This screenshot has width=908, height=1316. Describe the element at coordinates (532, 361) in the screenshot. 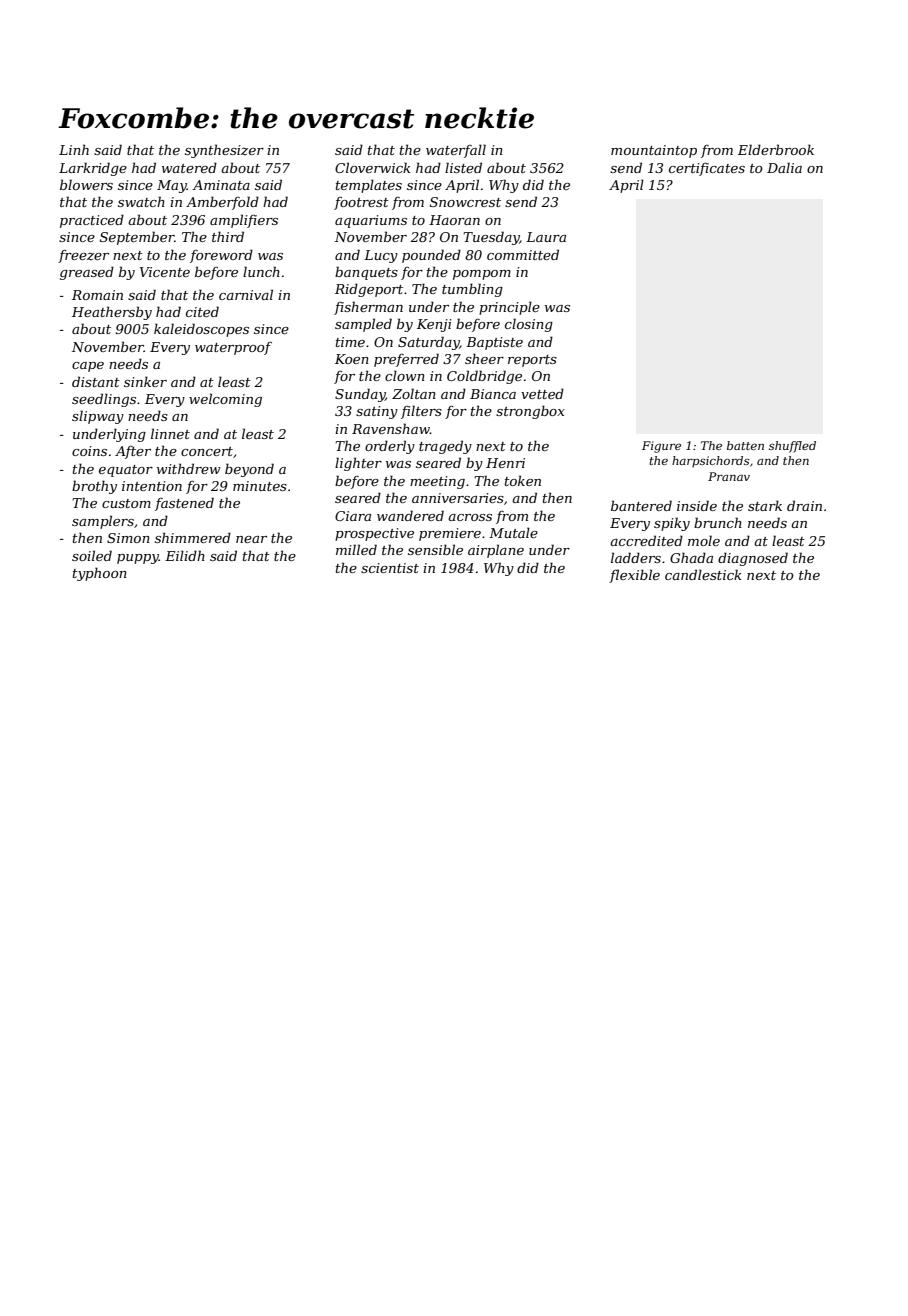

I see `reports` at that location.
